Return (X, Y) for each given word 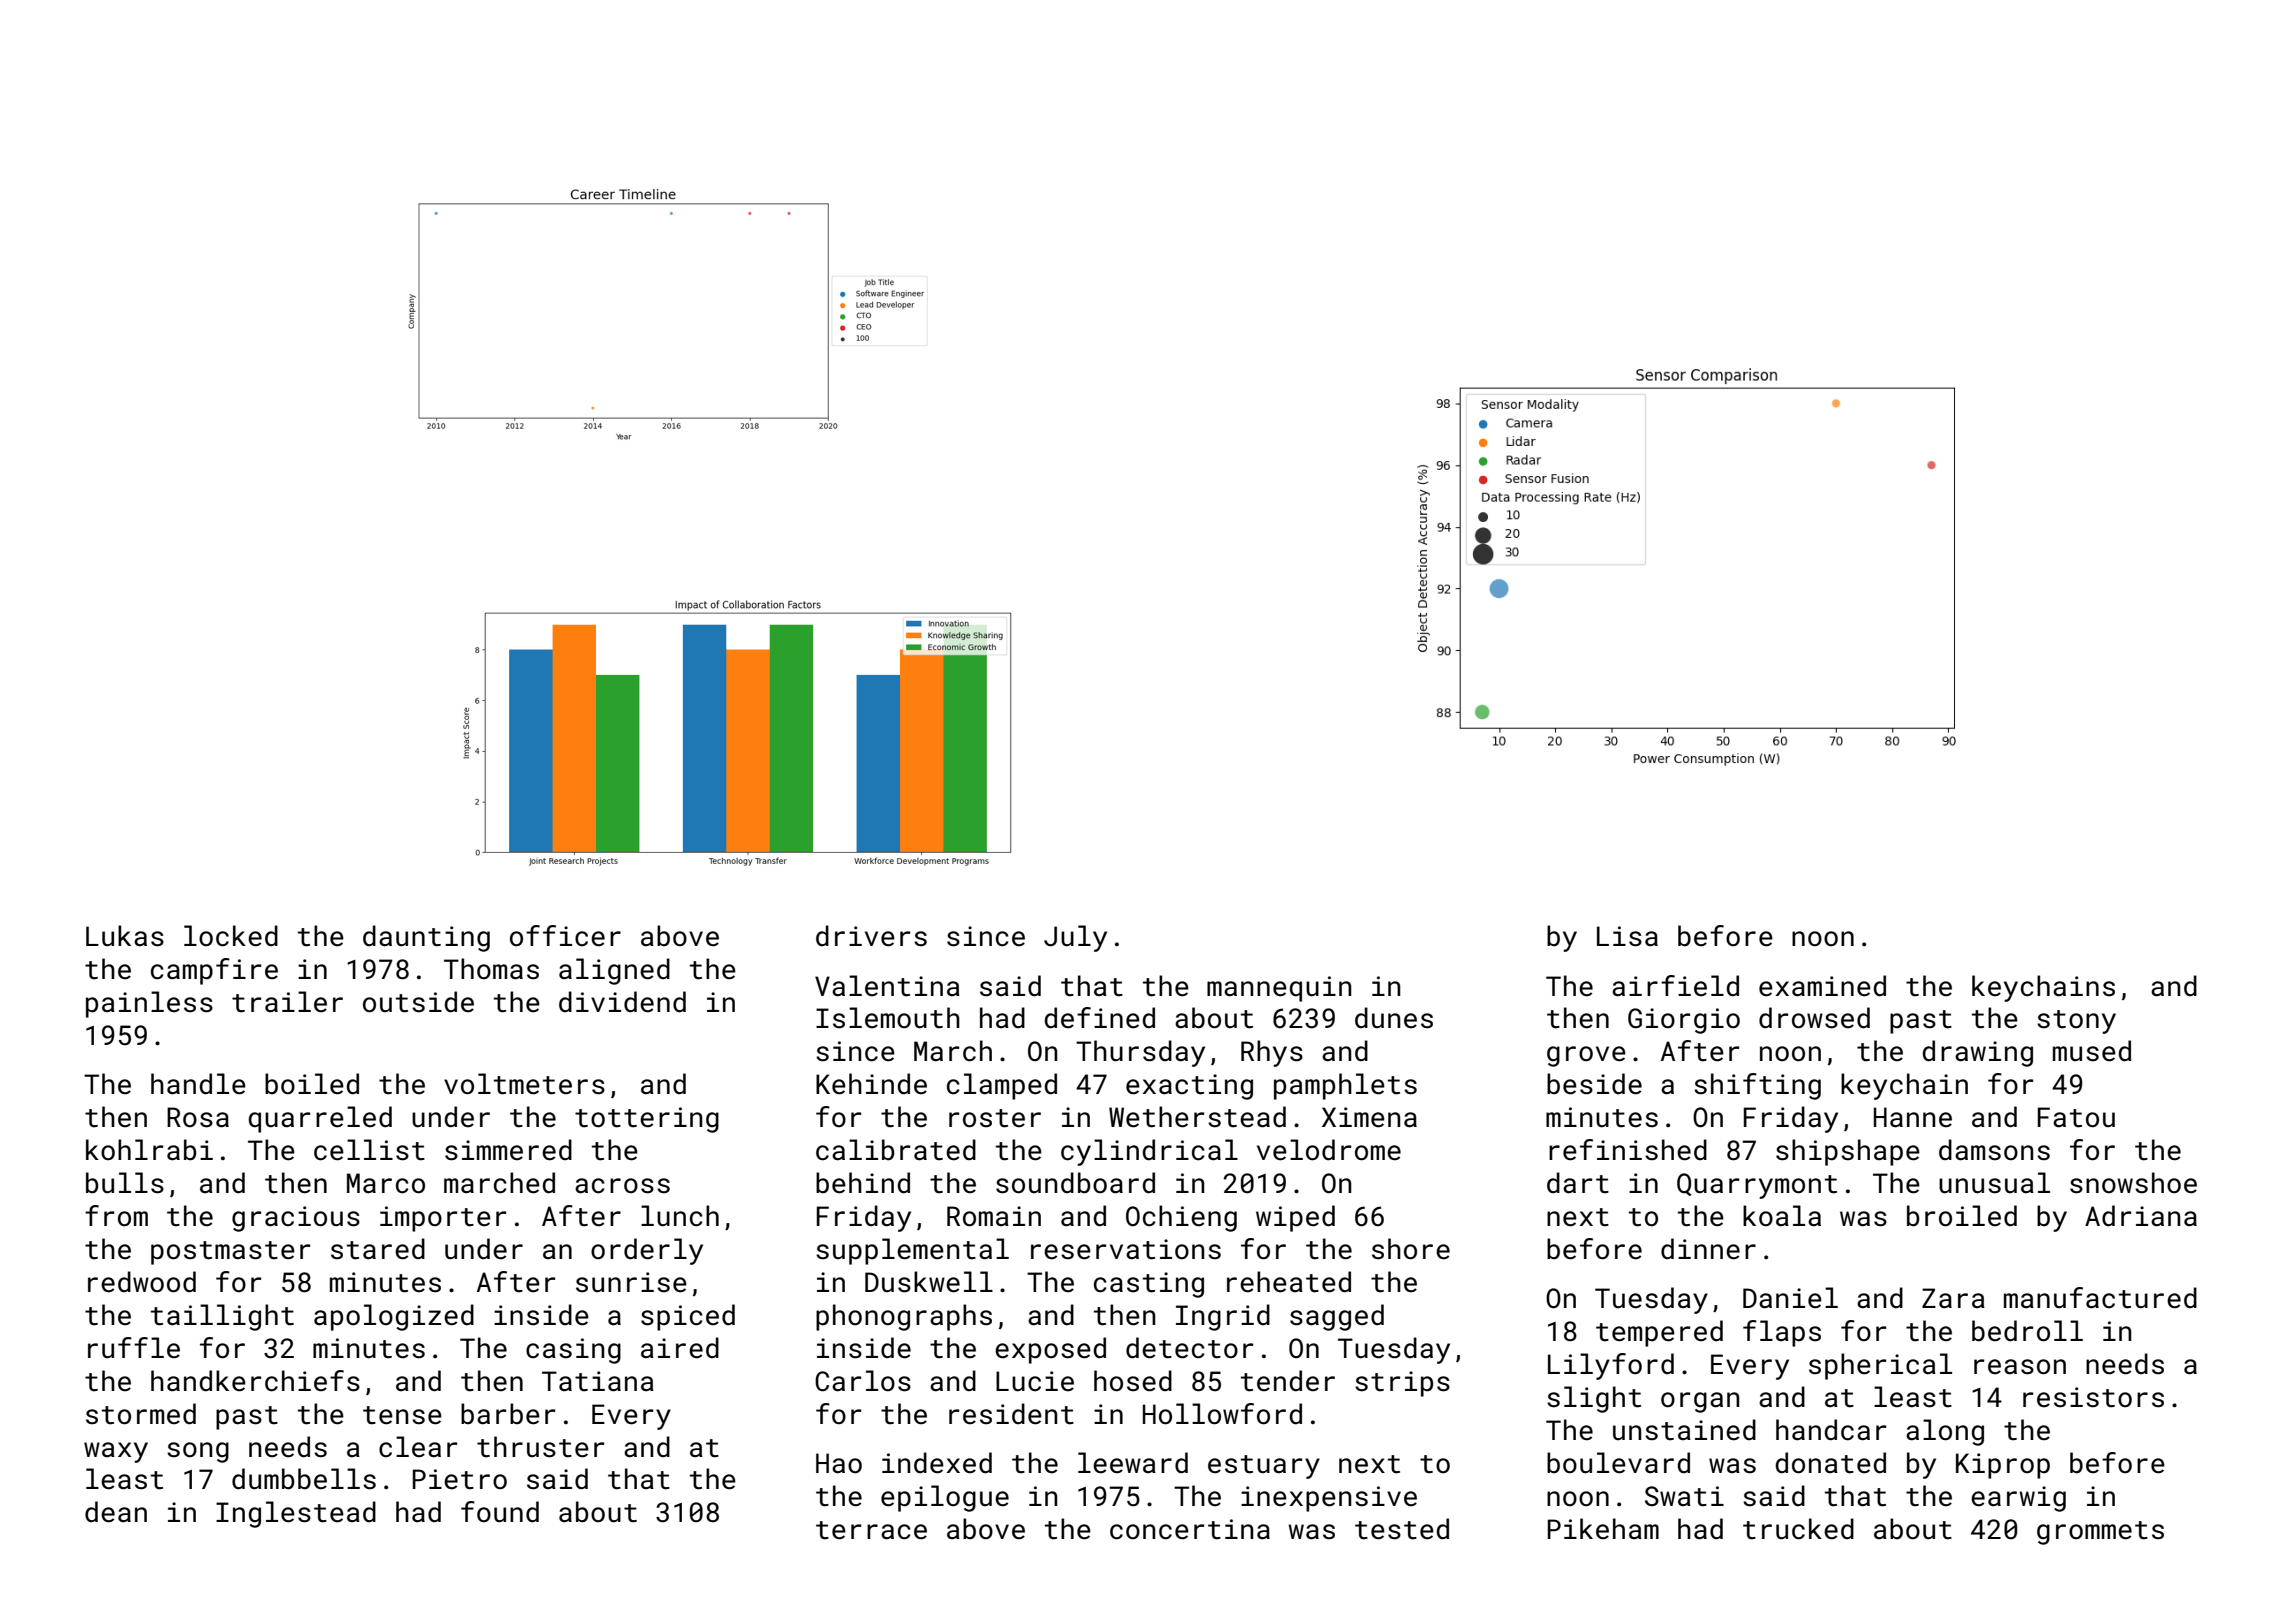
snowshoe (2133, 1183)
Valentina (887, 986)
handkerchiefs (255, 1381)
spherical (1880, 1366)
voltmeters (524, 1084)
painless (149, 1004)
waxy (116, 1452)
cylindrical (1149, 1152)
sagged (1337, 1317)
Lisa (1627, 936)
